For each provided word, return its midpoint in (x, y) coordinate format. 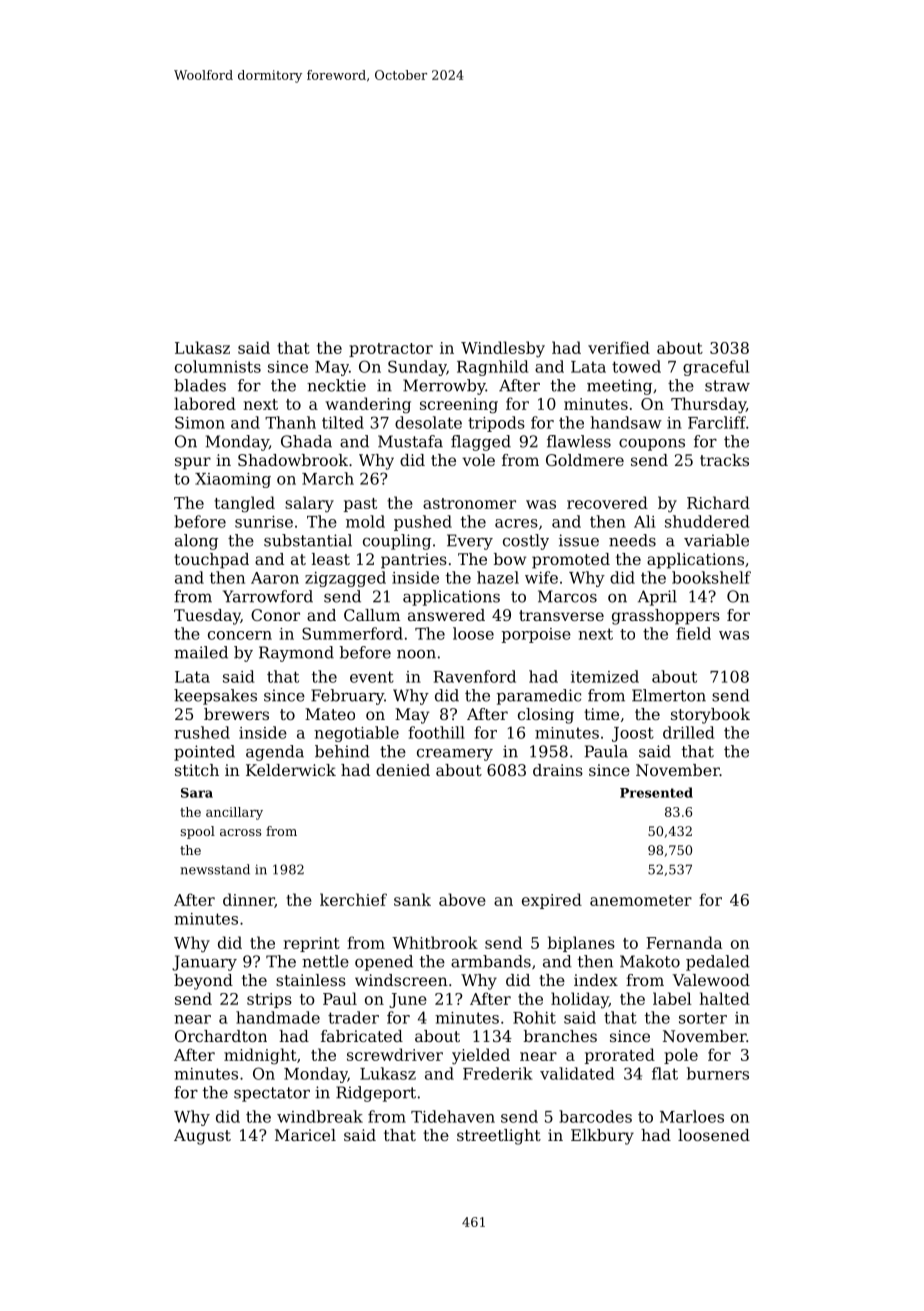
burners (718, 1073)
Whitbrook (435, 942)
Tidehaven (453, 1116)
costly (526, 542)
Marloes (692, 1116)
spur (193, 463)
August (202, 1137)
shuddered (707, 521)
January (204, 963)
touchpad (211, 561)
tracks (724, 460)
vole (478, 460)
